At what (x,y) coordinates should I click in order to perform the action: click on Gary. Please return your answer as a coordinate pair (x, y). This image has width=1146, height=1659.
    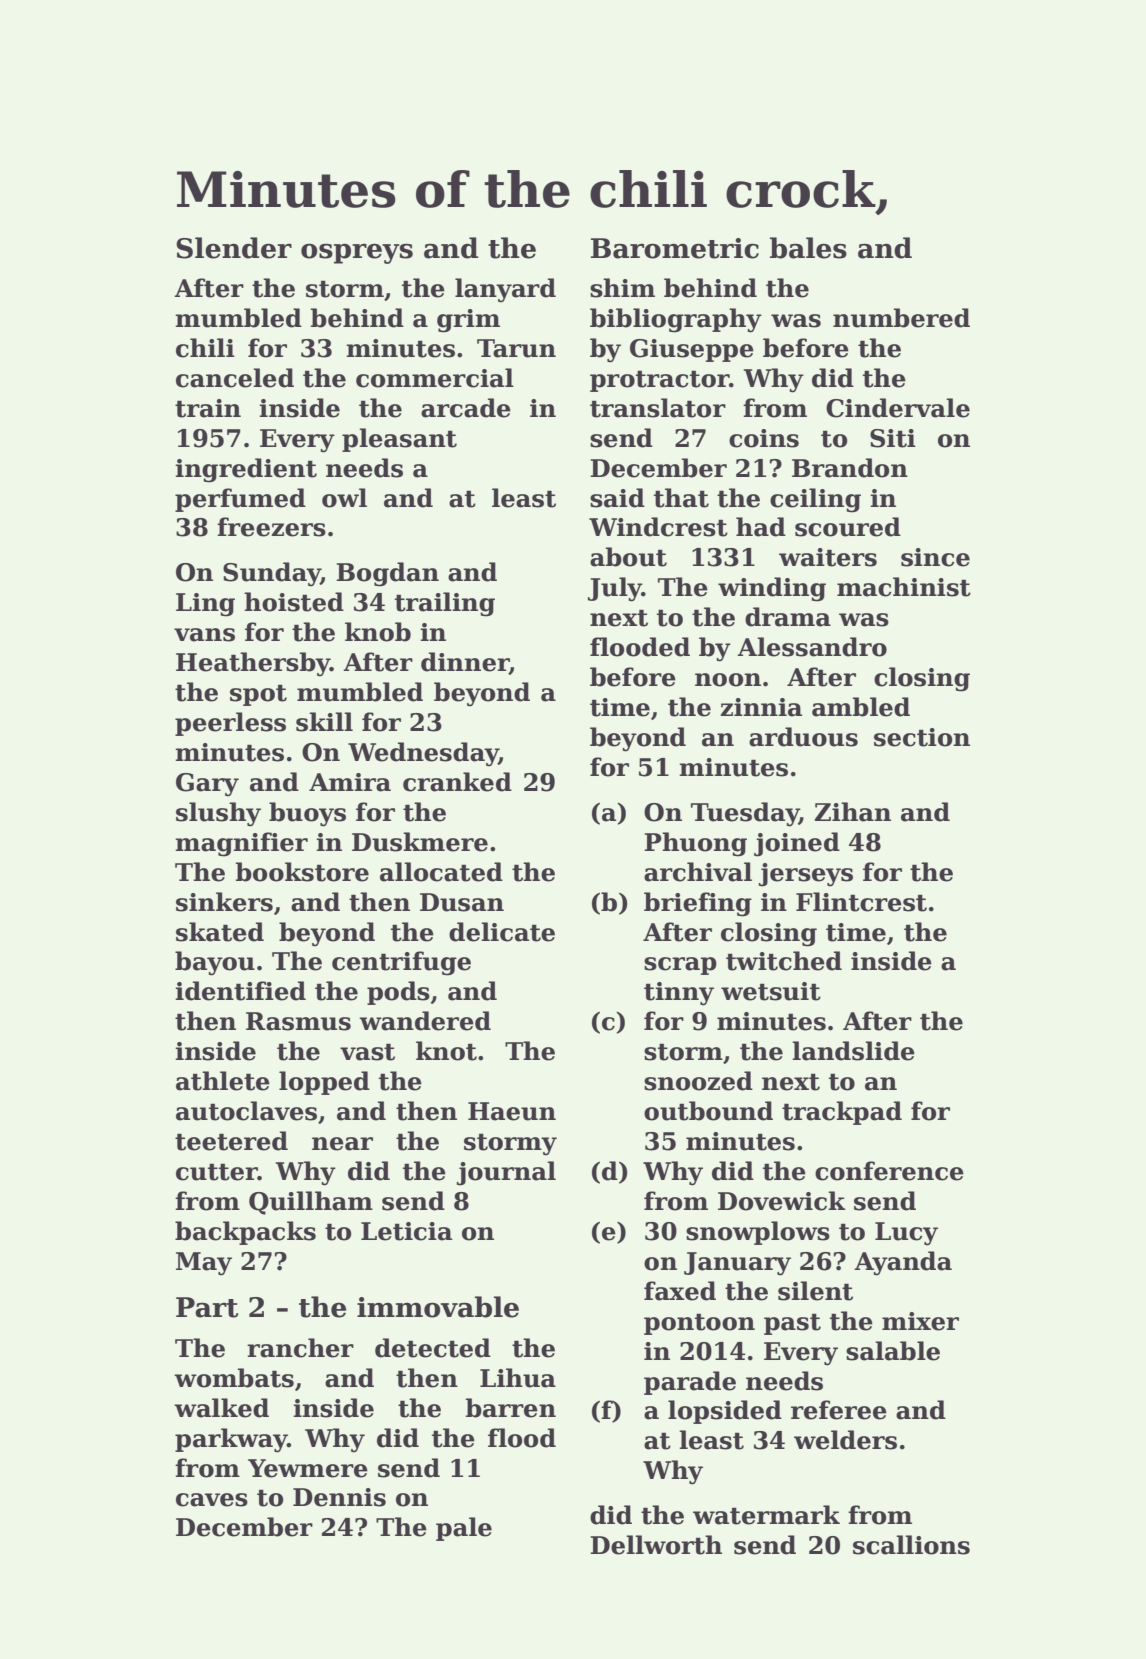
    Looking at the image, I should click on (207, 785).
